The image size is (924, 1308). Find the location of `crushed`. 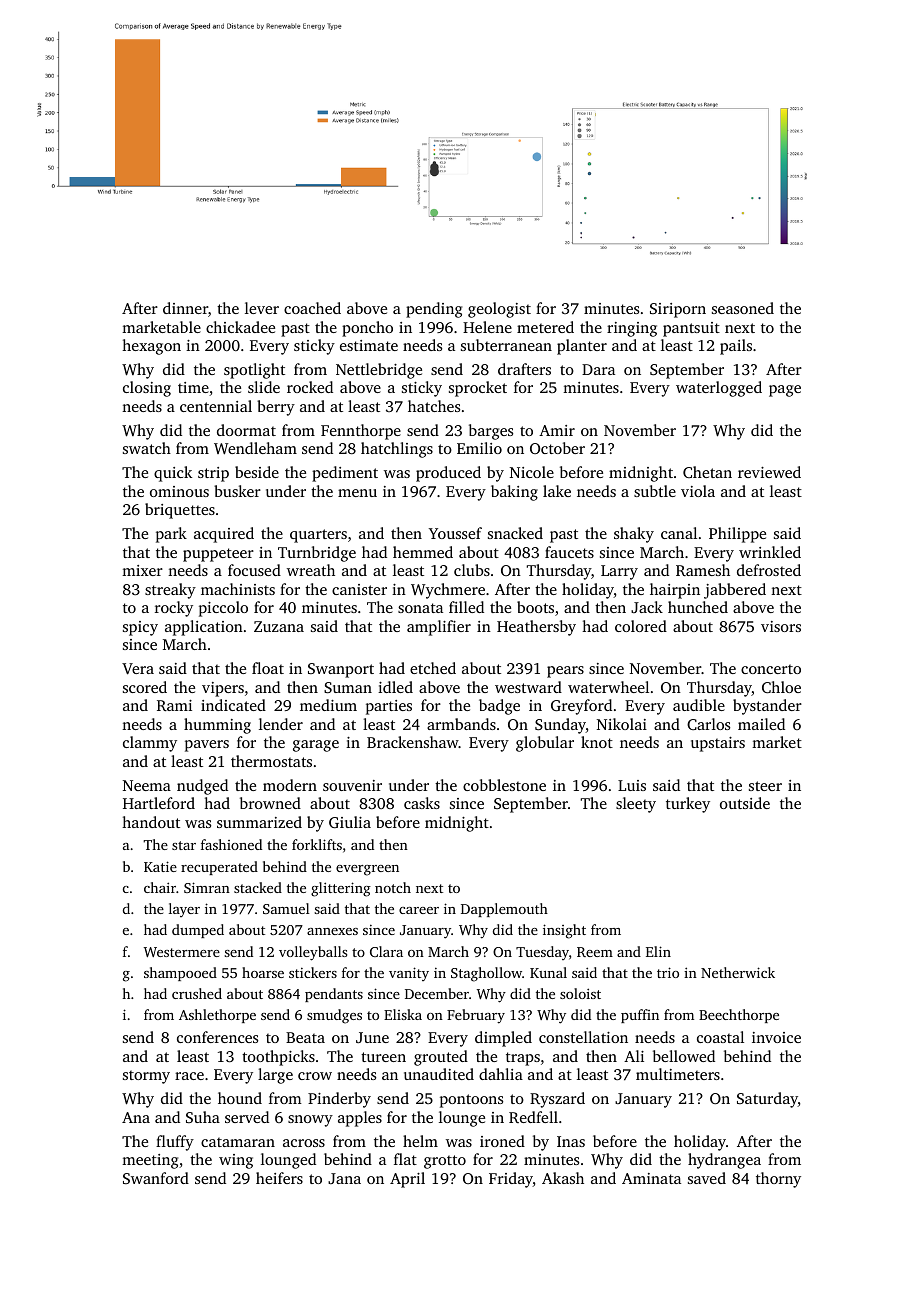

crushed is located at coordinates (197, 993).
